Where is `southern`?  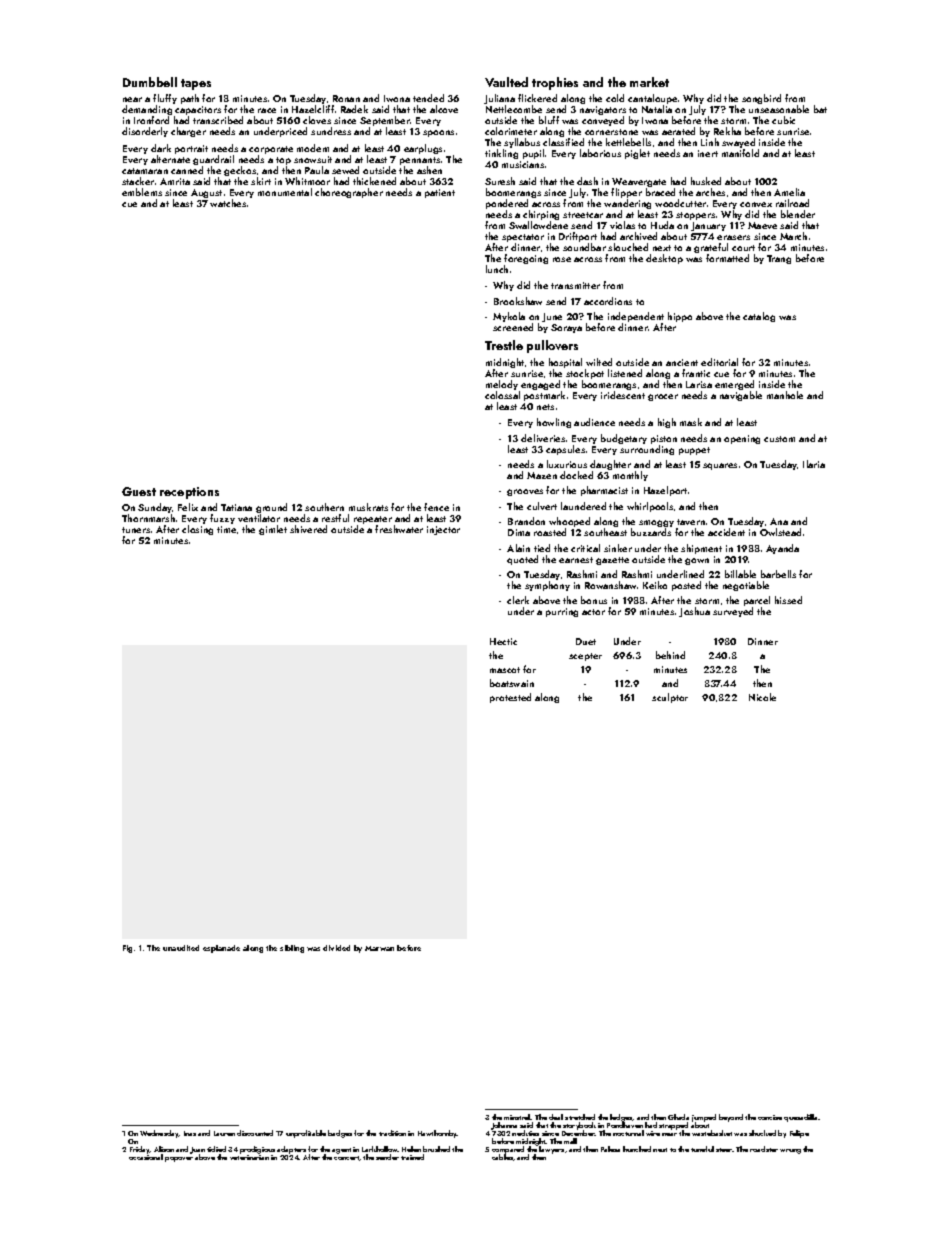 southern is located at coordinates (324, 507).
